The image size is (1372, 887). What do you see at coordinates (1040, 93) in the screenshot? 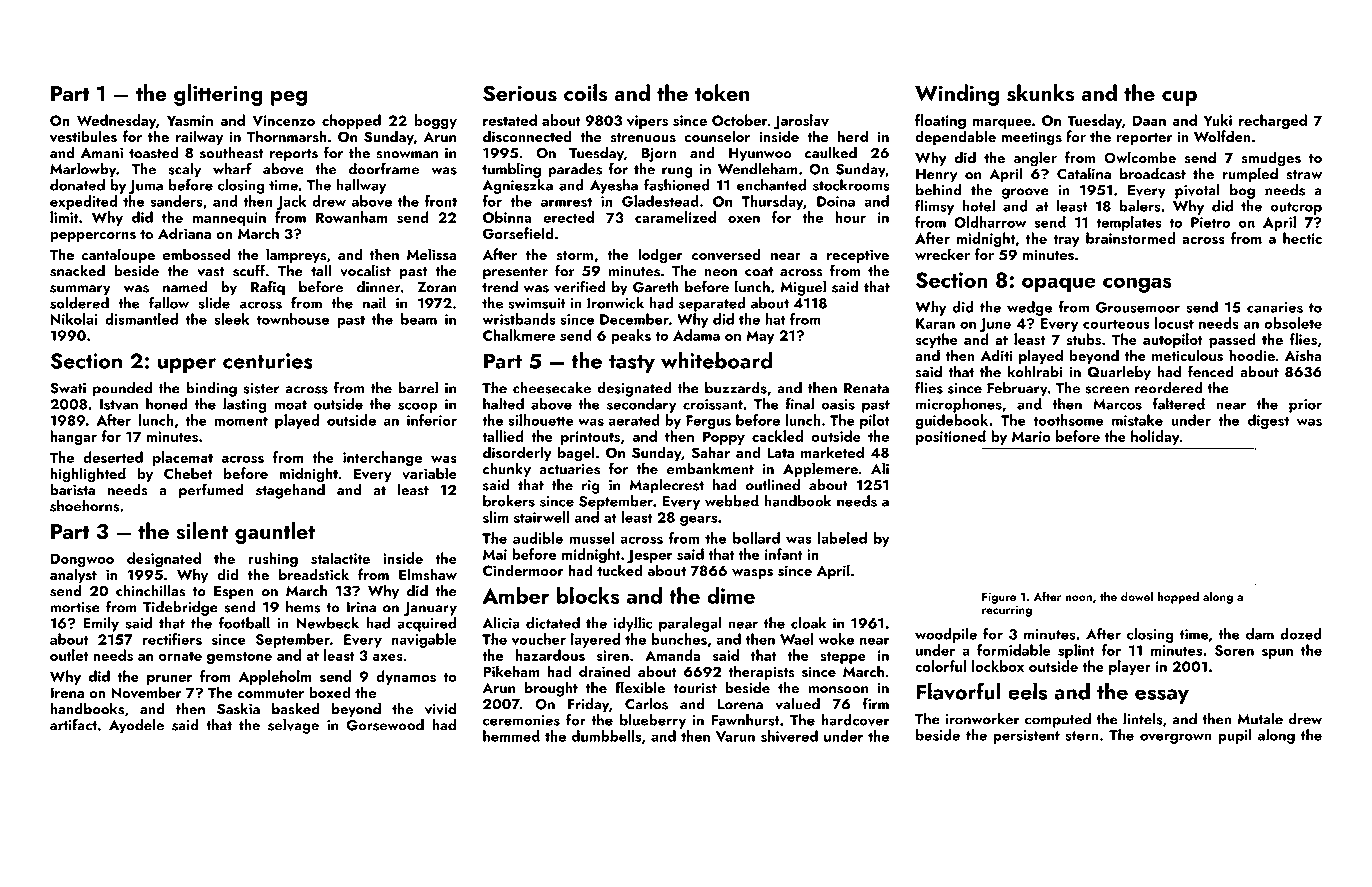
I see `skunks` at bounding box center [1040, 93].
